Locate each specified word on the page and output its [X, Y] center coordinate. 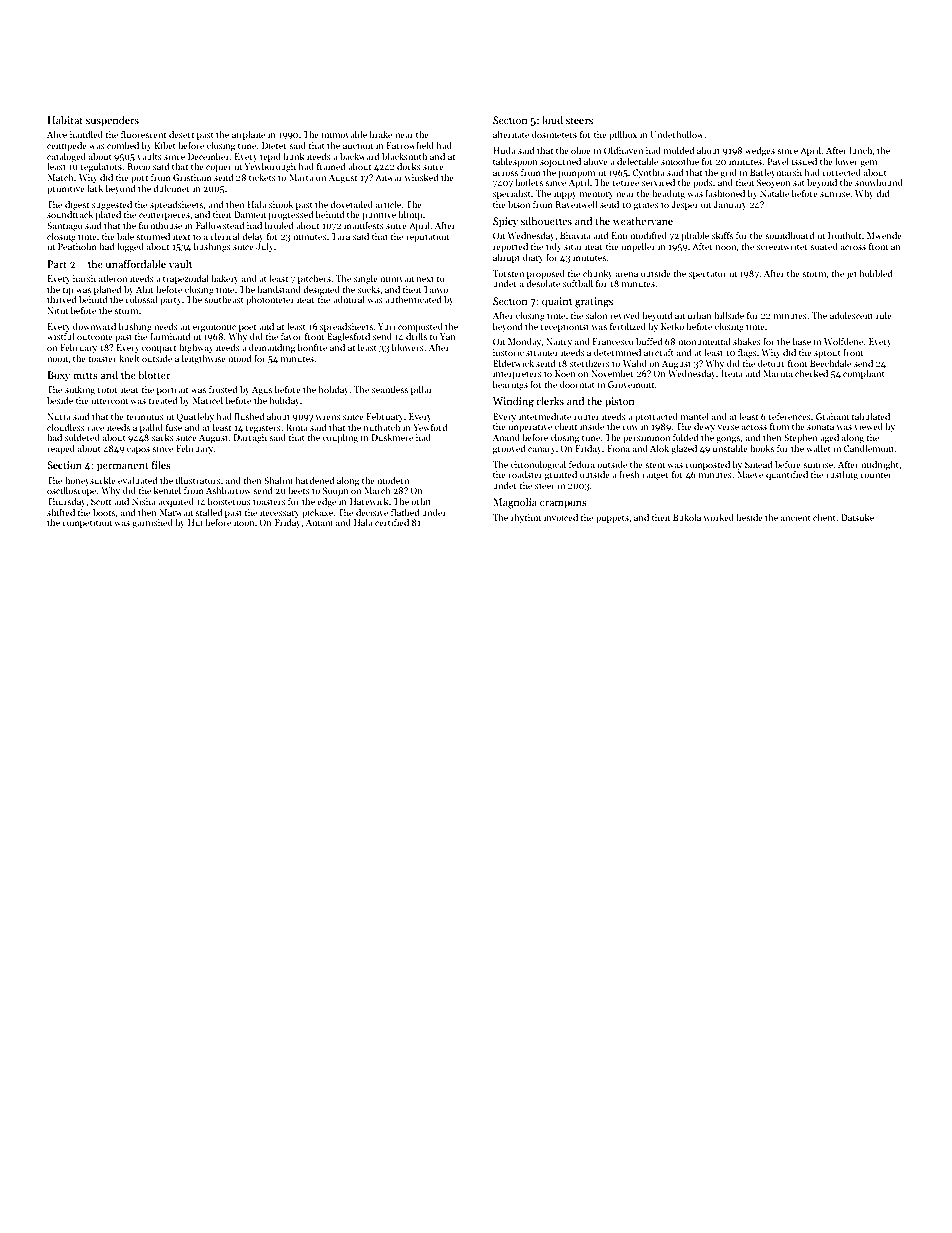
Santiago [65, 226]
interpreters [517, 374]
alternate [511, 134]
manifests [364, 225]
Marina [778, 373]
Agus [262, 390]
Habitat [65, 120]
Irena [732, 373]
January [730, 205]
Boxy [58, 376]
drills [416, 336]
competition [87, 523]
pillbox [623, 135]
